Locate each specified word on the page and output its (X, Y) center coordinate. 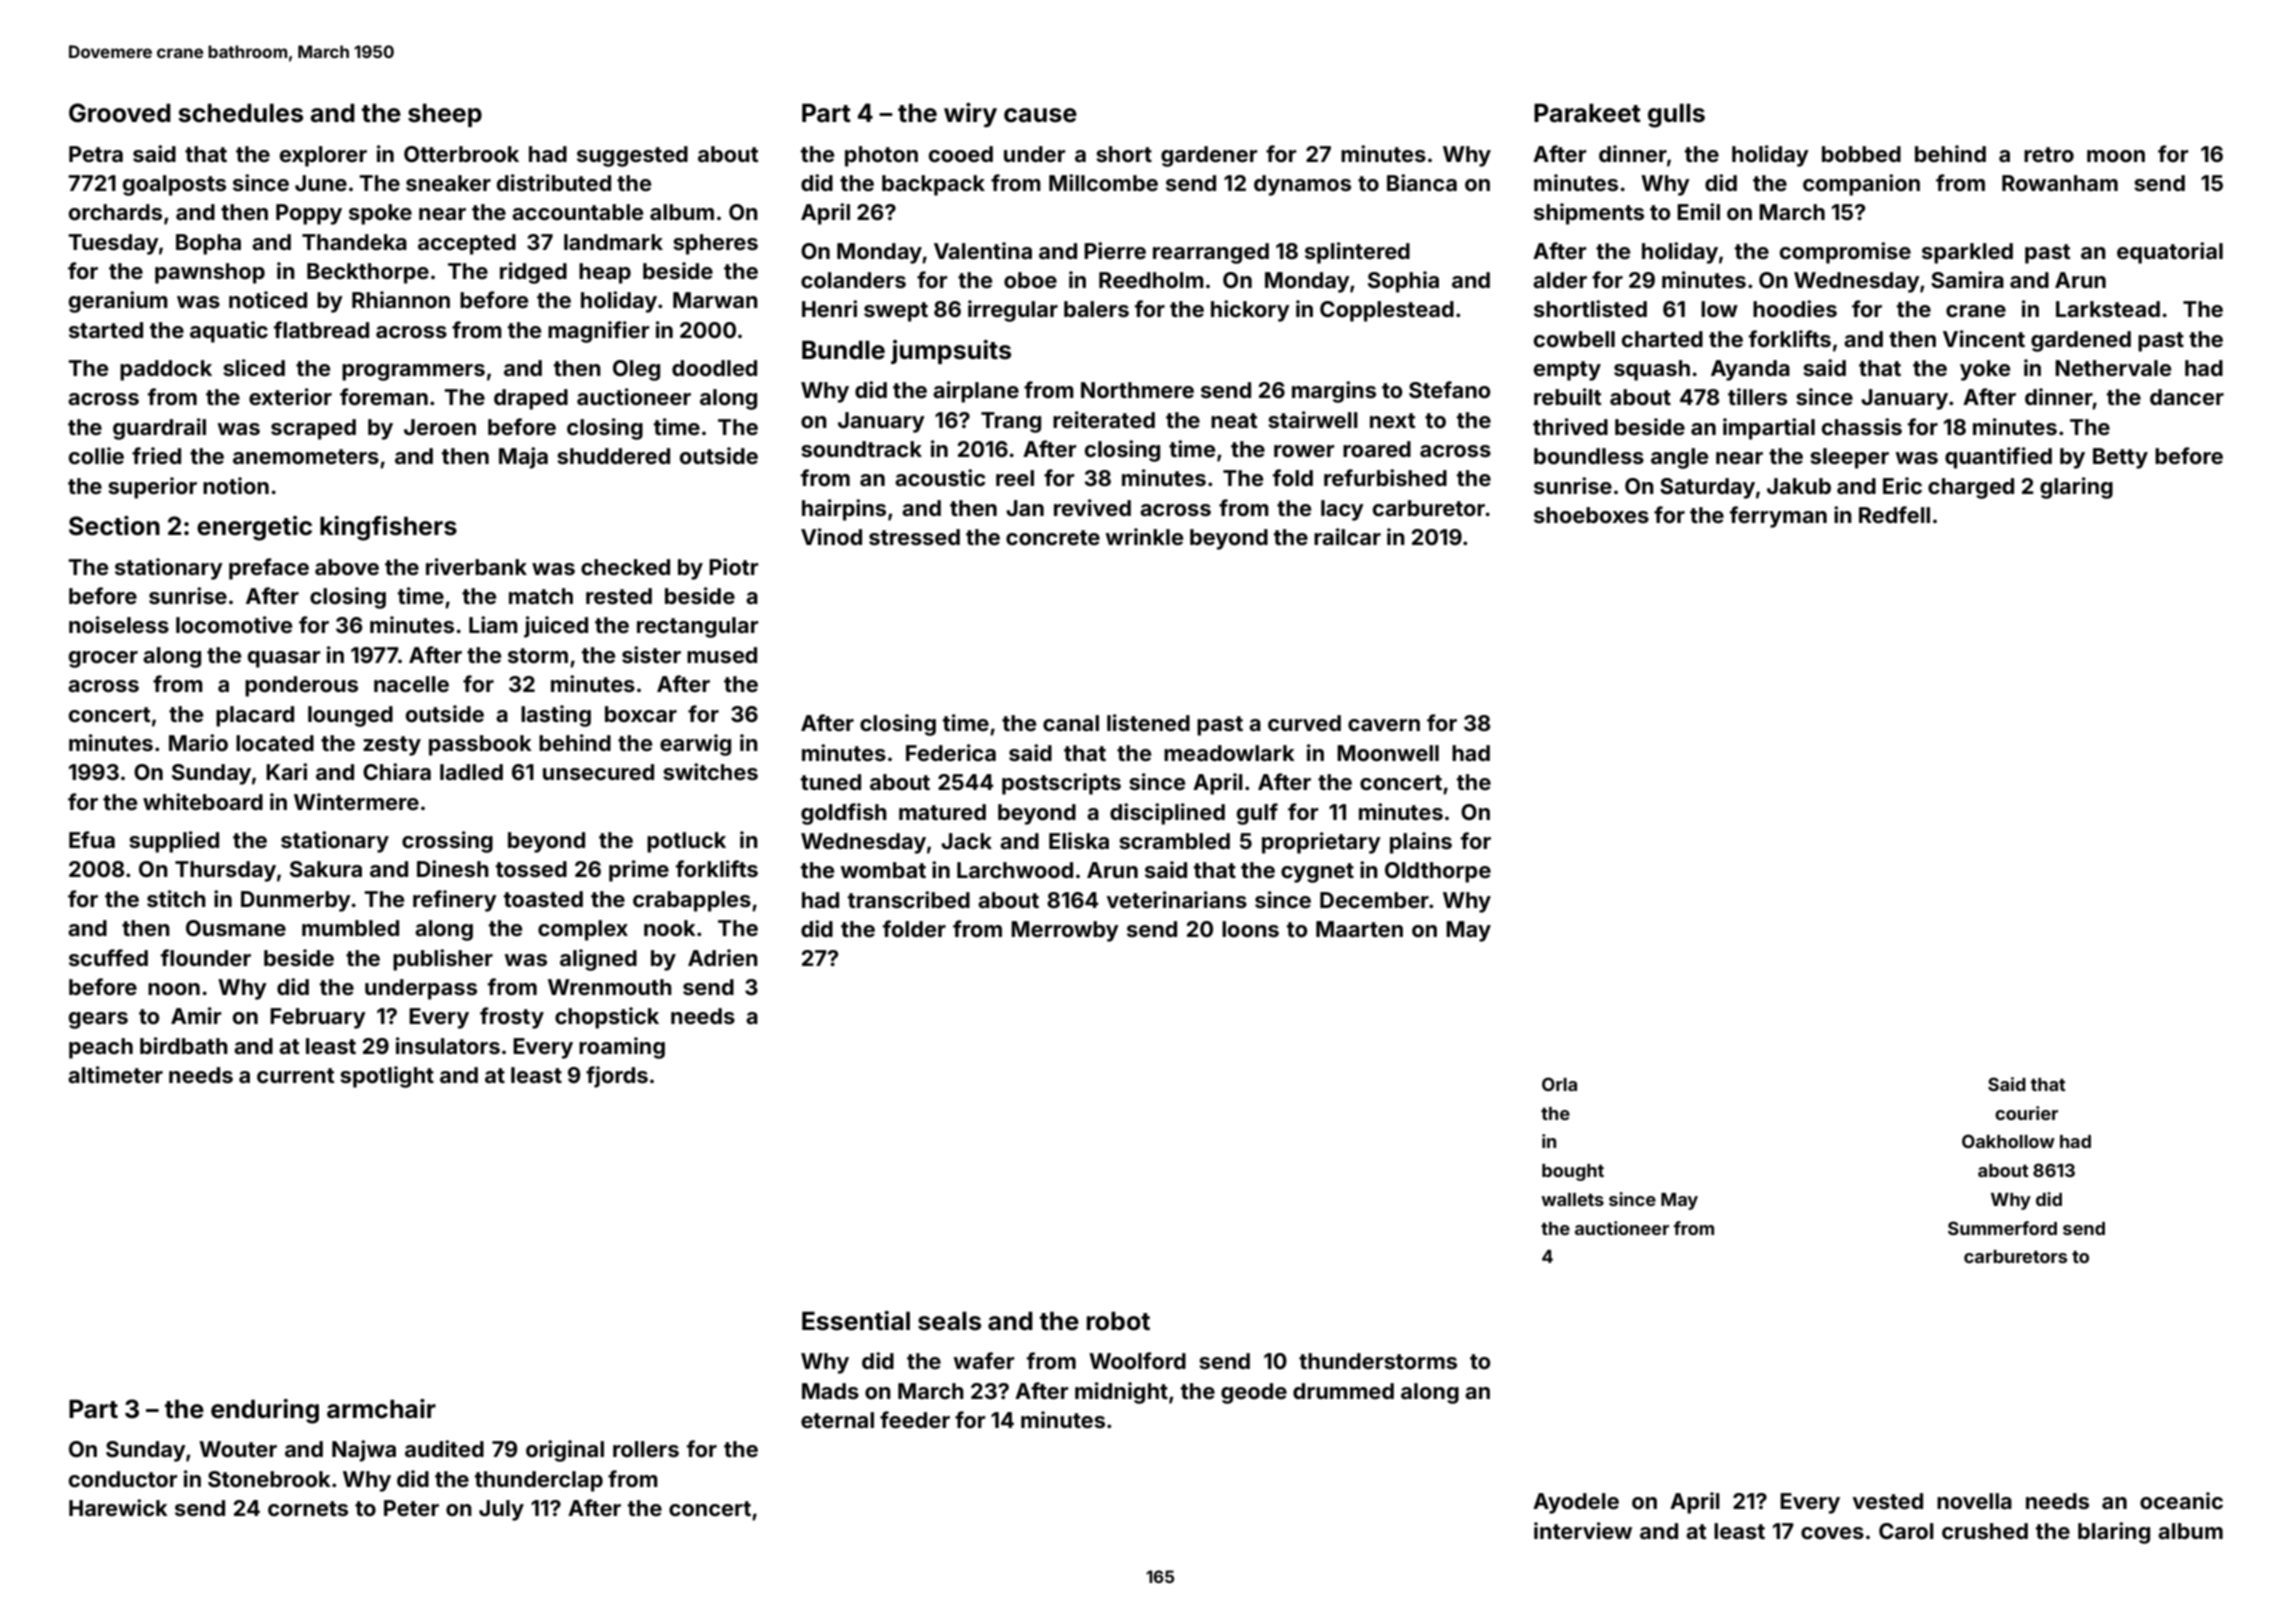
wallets (1572, 1199)
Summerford (2002, 1228)
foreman (384, 396)
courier (2026, 1113)
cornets (308, 1508)
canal (1071, 723)
